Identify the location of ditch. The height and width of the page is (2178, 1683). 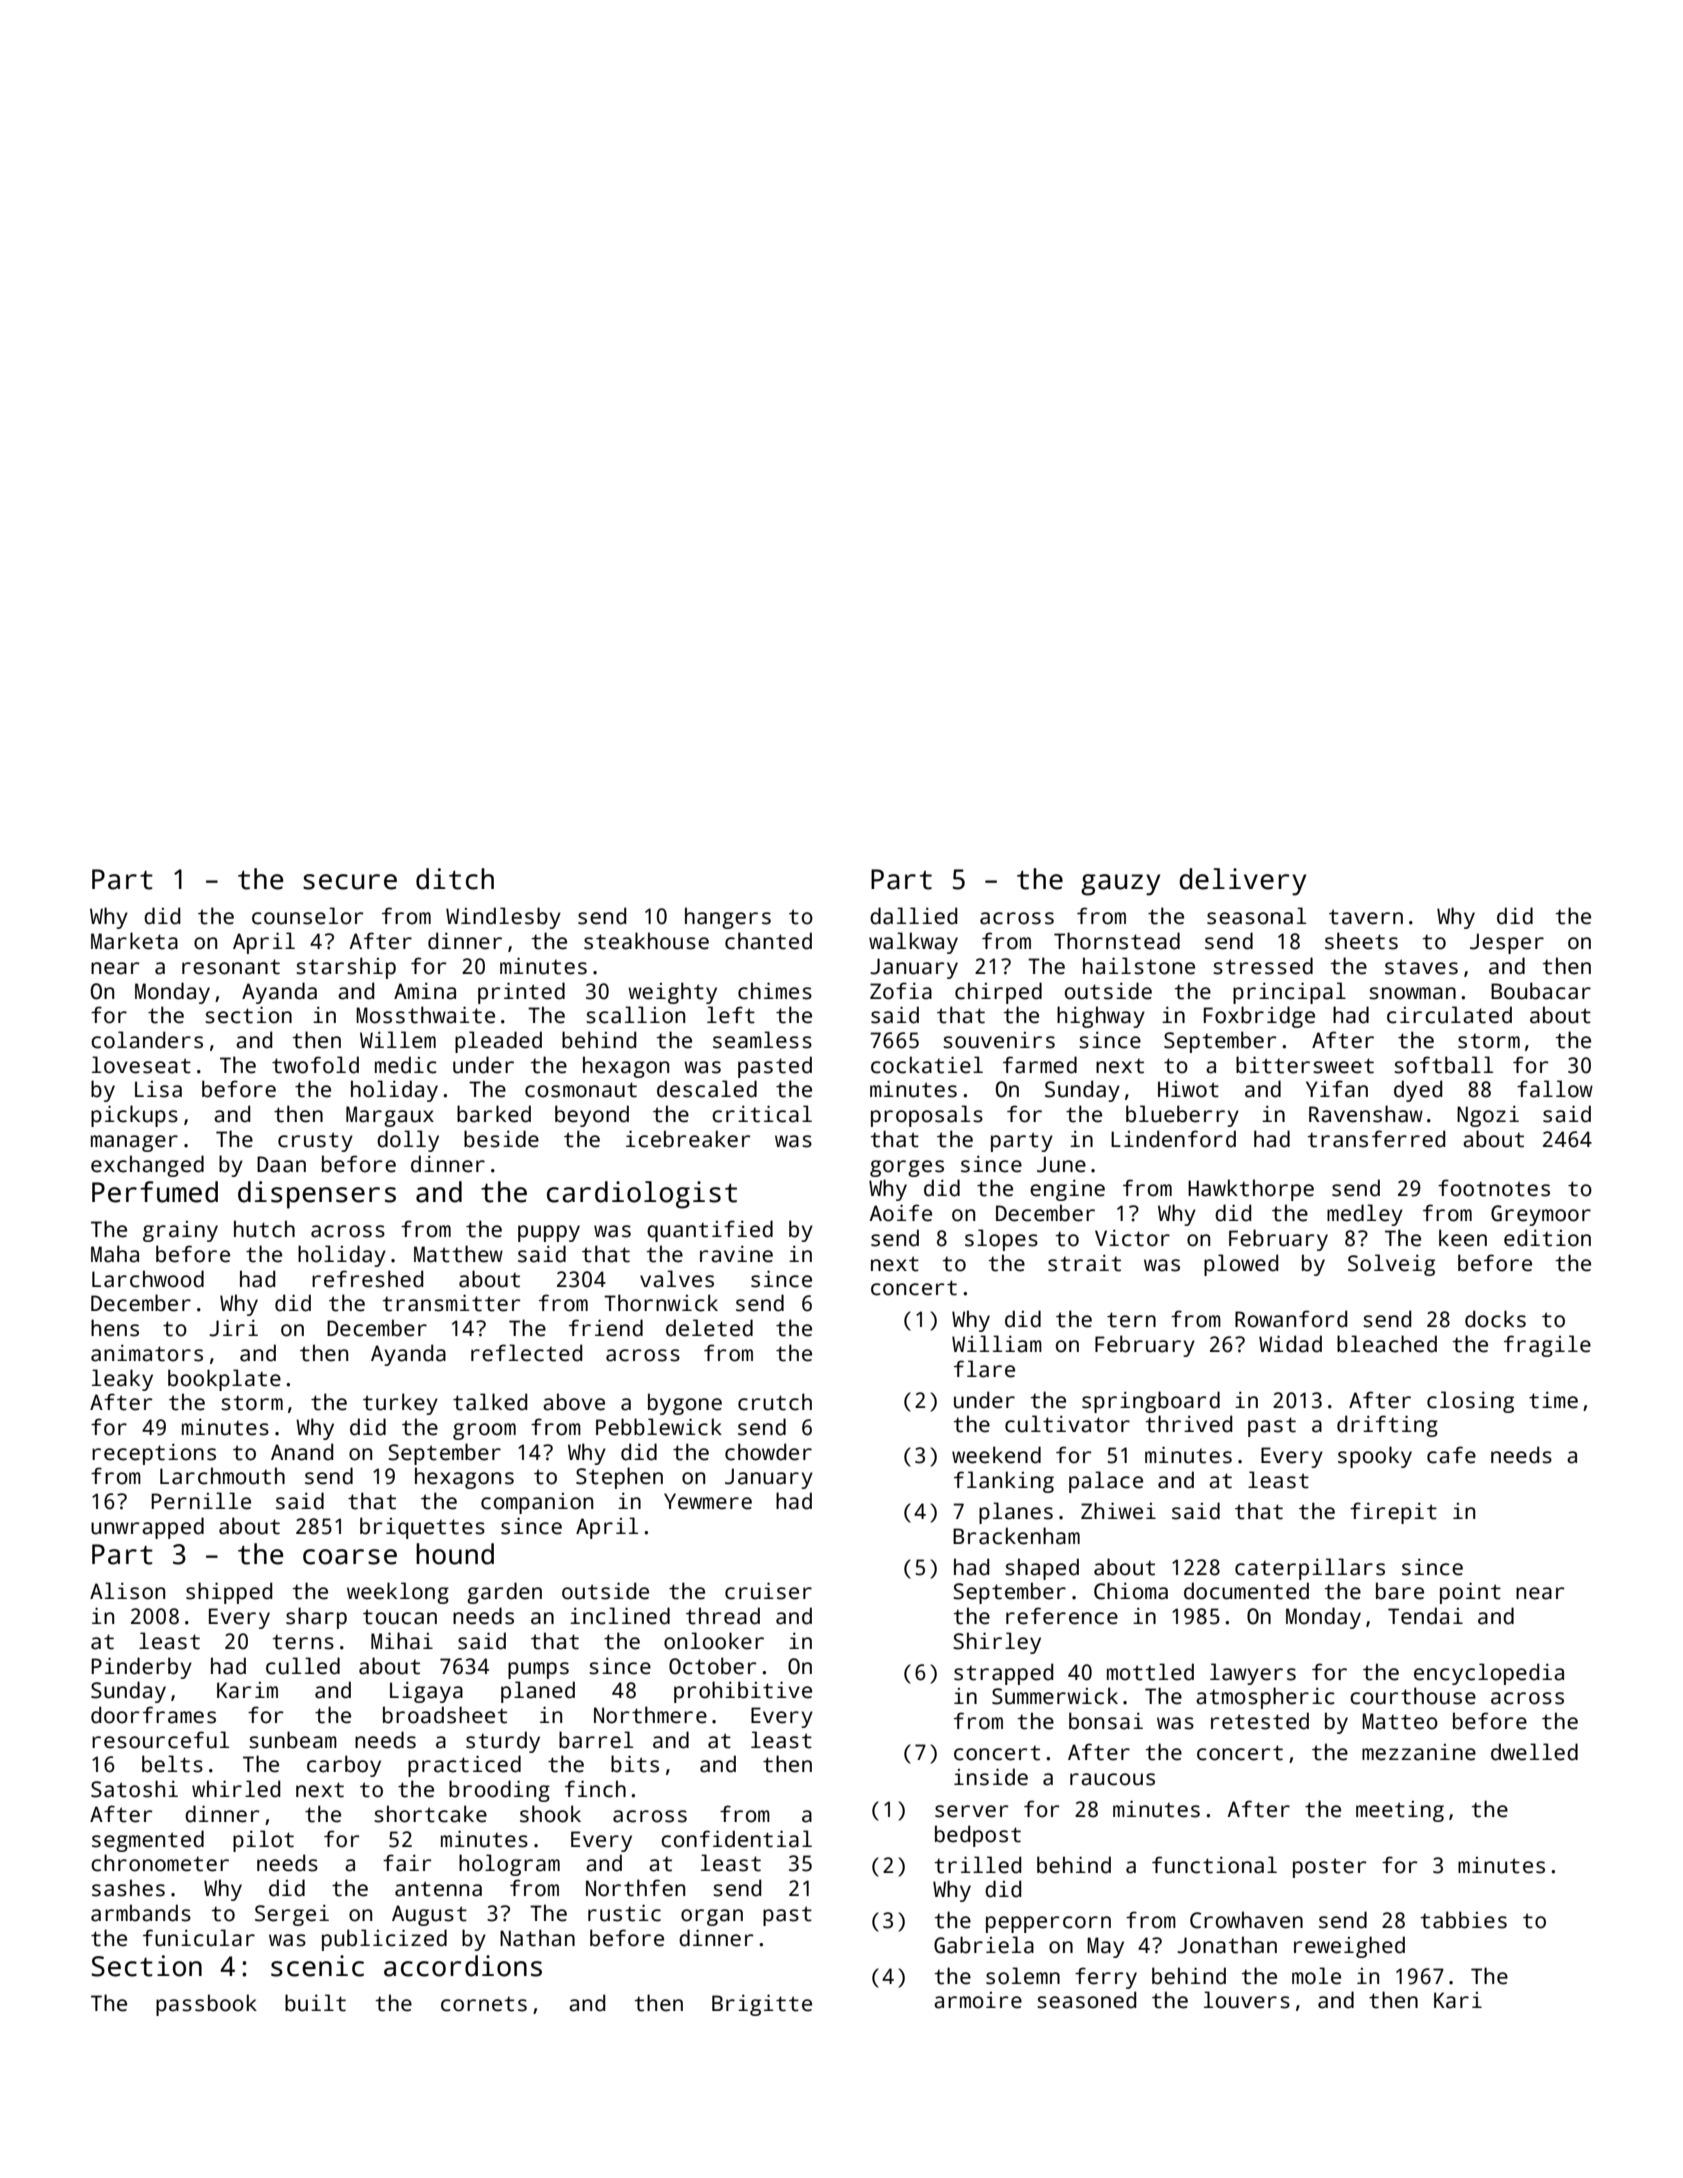
(455, 879).
